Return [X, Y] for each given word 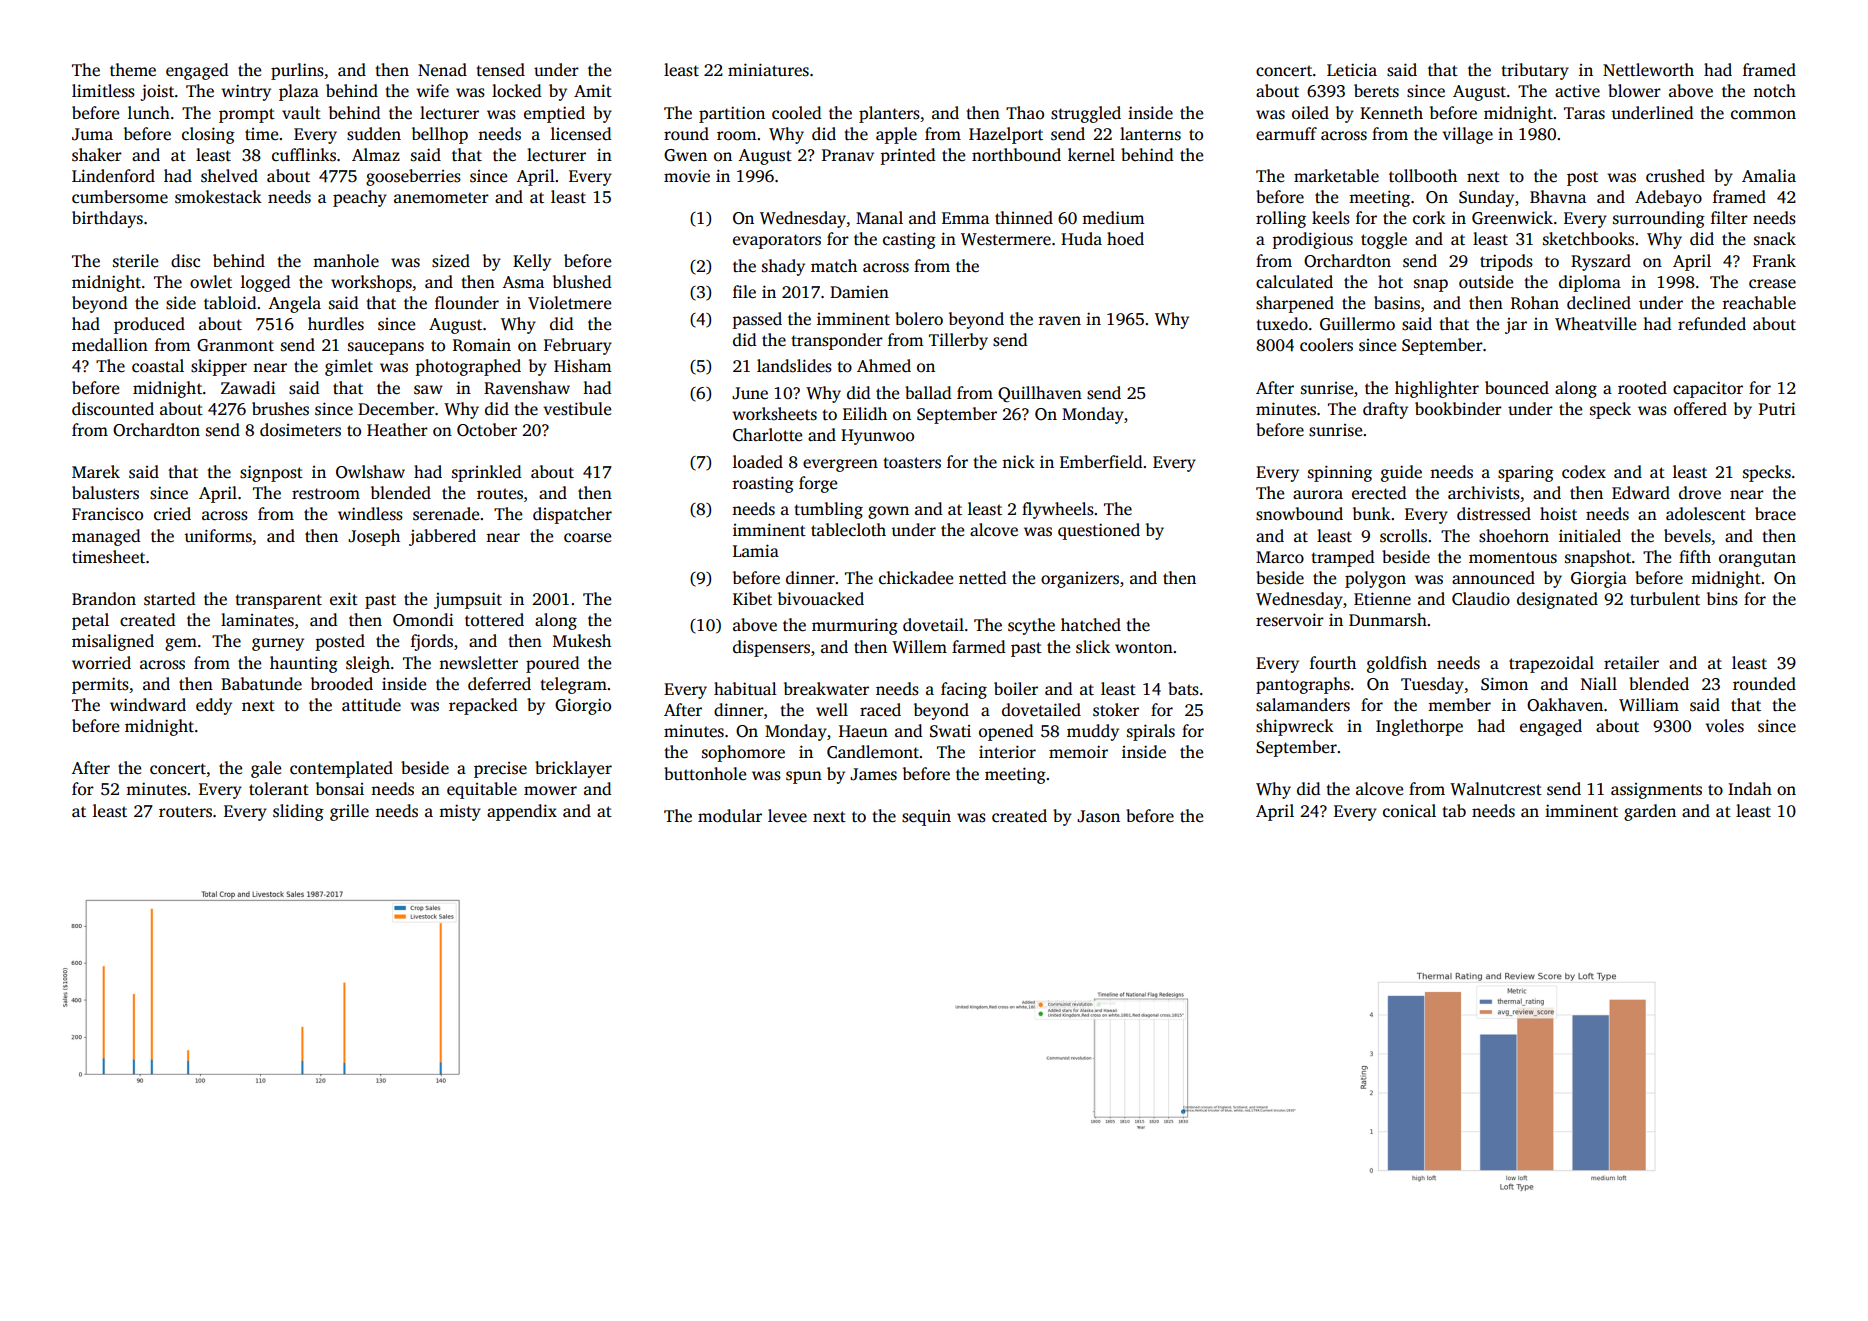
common [1763, 115]
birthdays [107, 219]
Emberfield [1101, 462]
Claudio [1481, 599]
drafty [1385, 410]
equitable [482, 790]
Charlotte [767, 435]
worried [101, 663]
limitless [103, 91]
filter [1729, 218]
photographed [468, 367]
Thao [1025, 112]
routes [500, 494]
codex [1584, 472]
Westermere [1006, 239]
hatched [1091, 625]
